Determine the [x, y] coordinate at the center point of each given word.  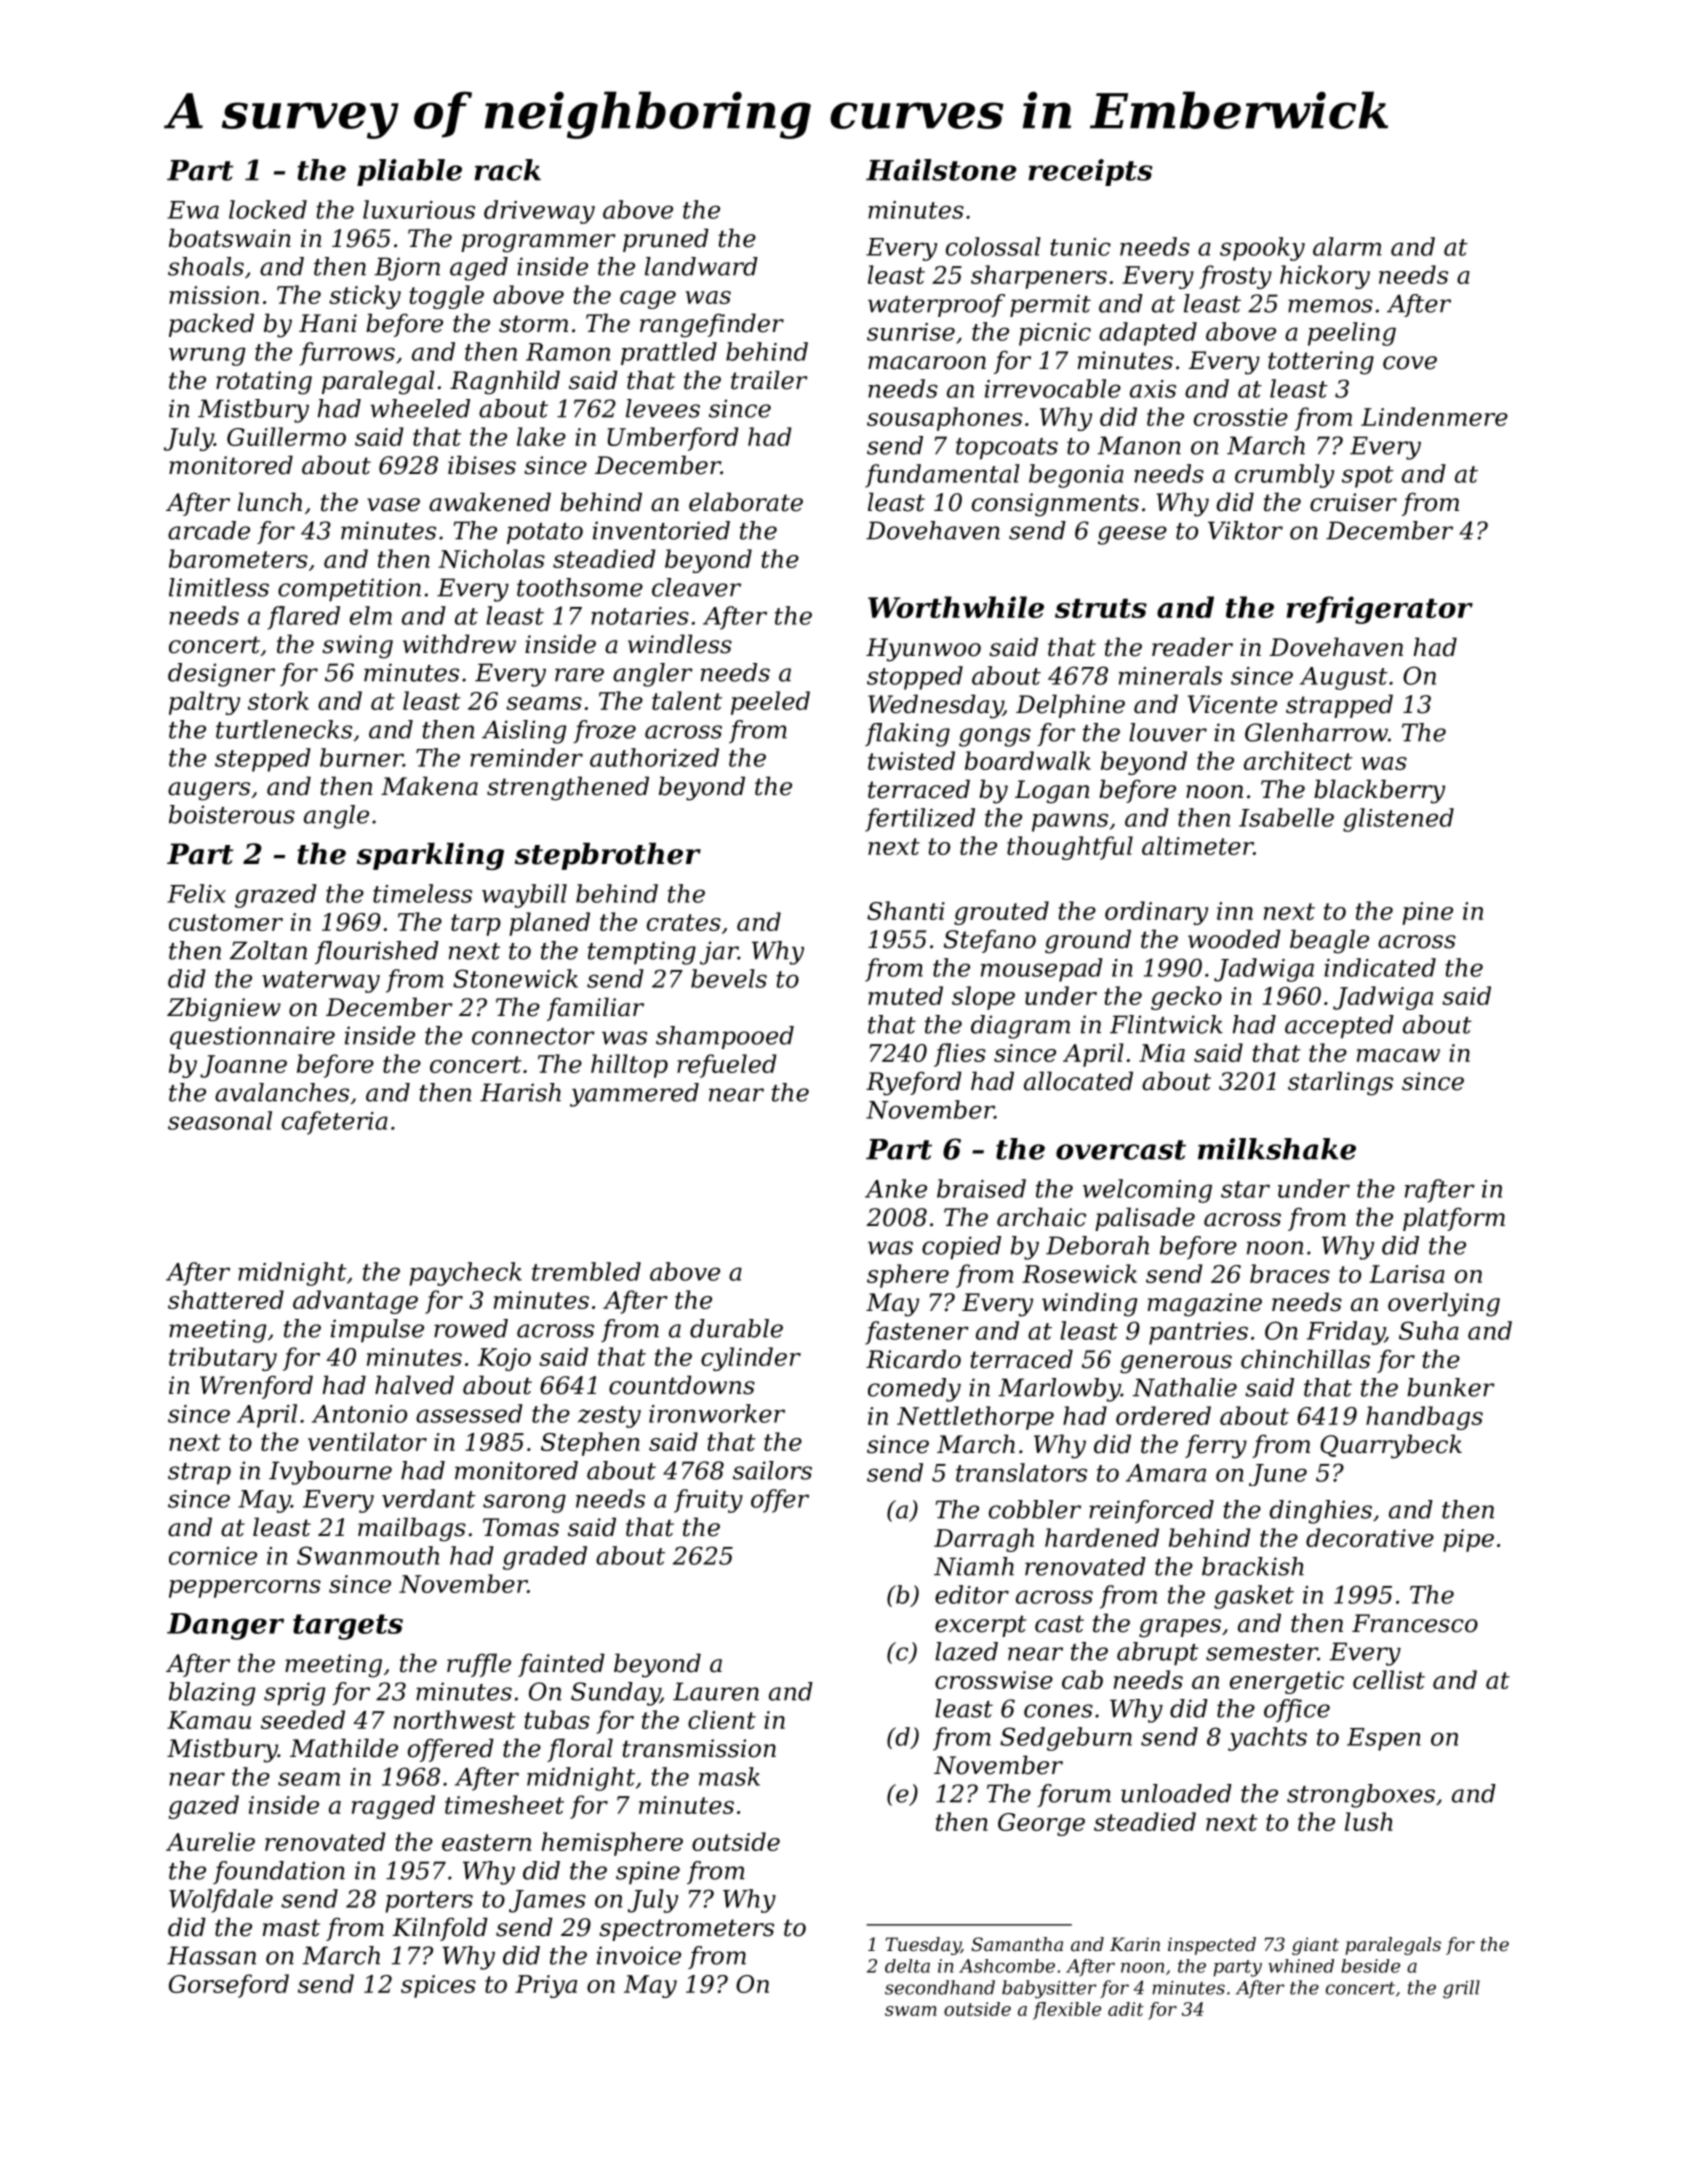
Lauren [716, 1691]
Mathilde [344, 1748]
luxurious [419, 209]
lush [1369, 1821]
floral [580, 1750]
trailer [769, 380]
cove [1410, 363]
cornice [213, 1556]
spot [1368, 477]
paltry [204, 703]
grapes [1180, 1628]
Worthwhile [956, 607]
